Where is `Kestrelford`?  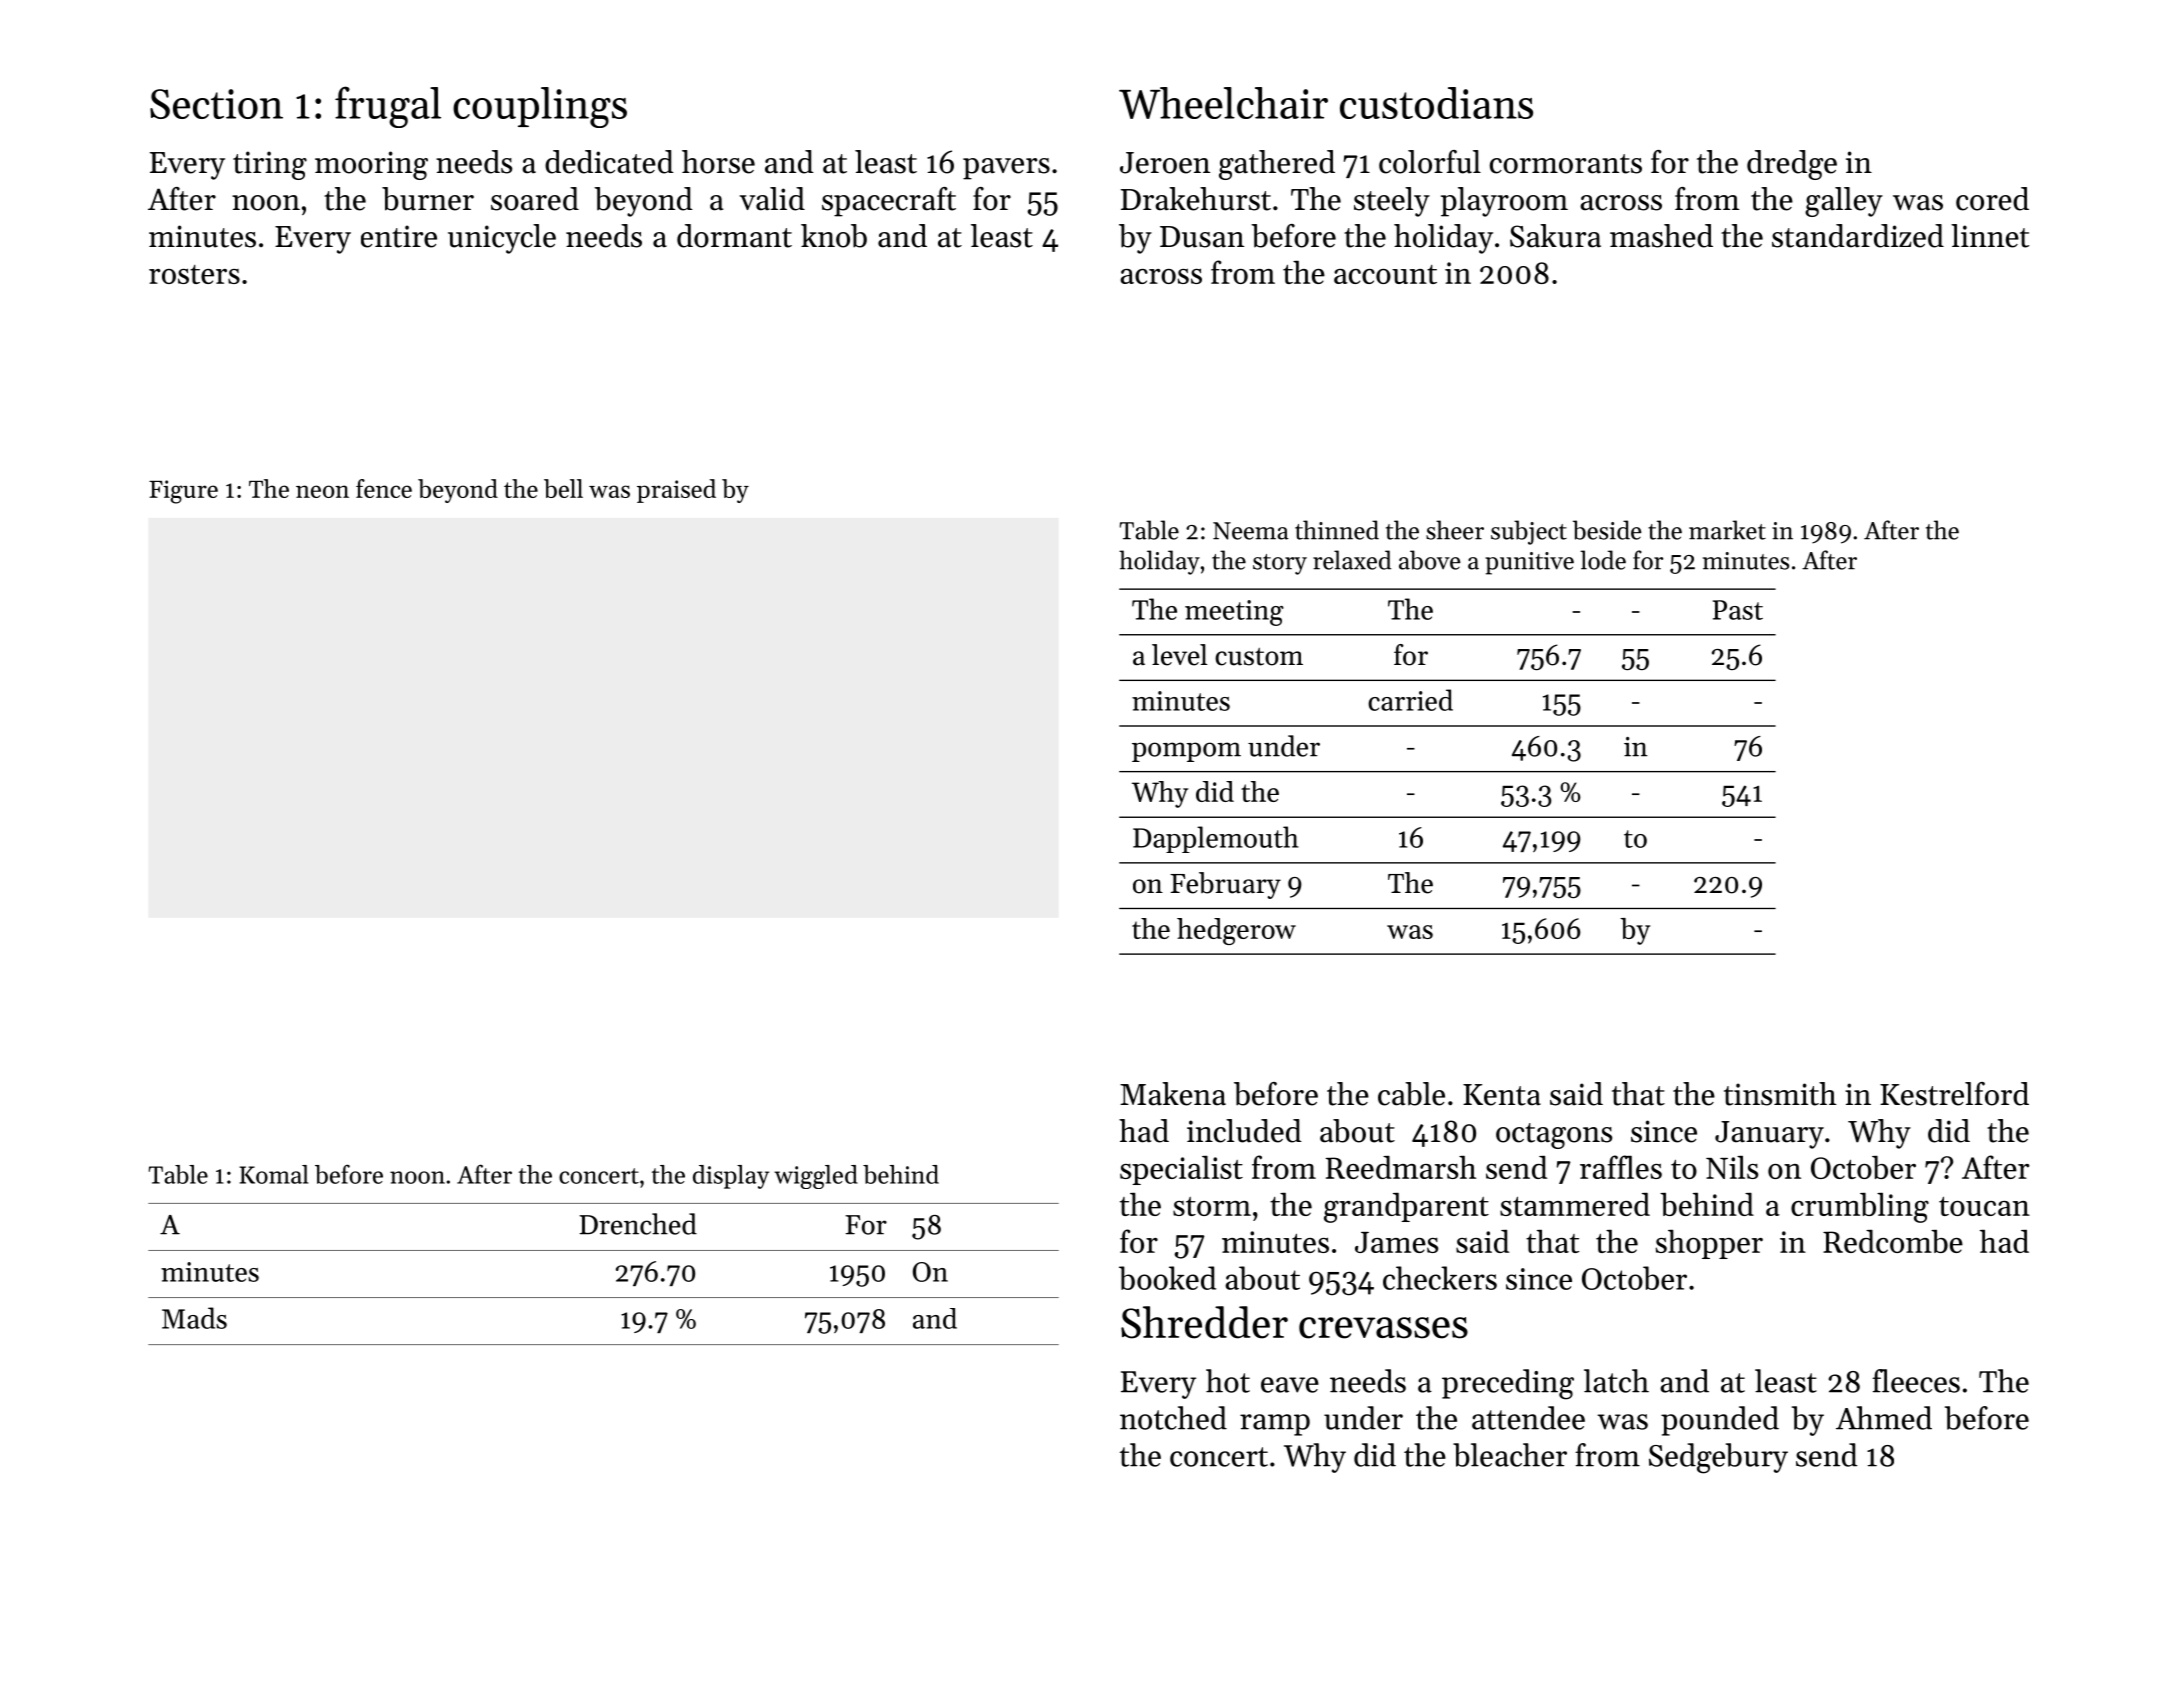
Kestrelford is located at coordinates (1954, 1094).
